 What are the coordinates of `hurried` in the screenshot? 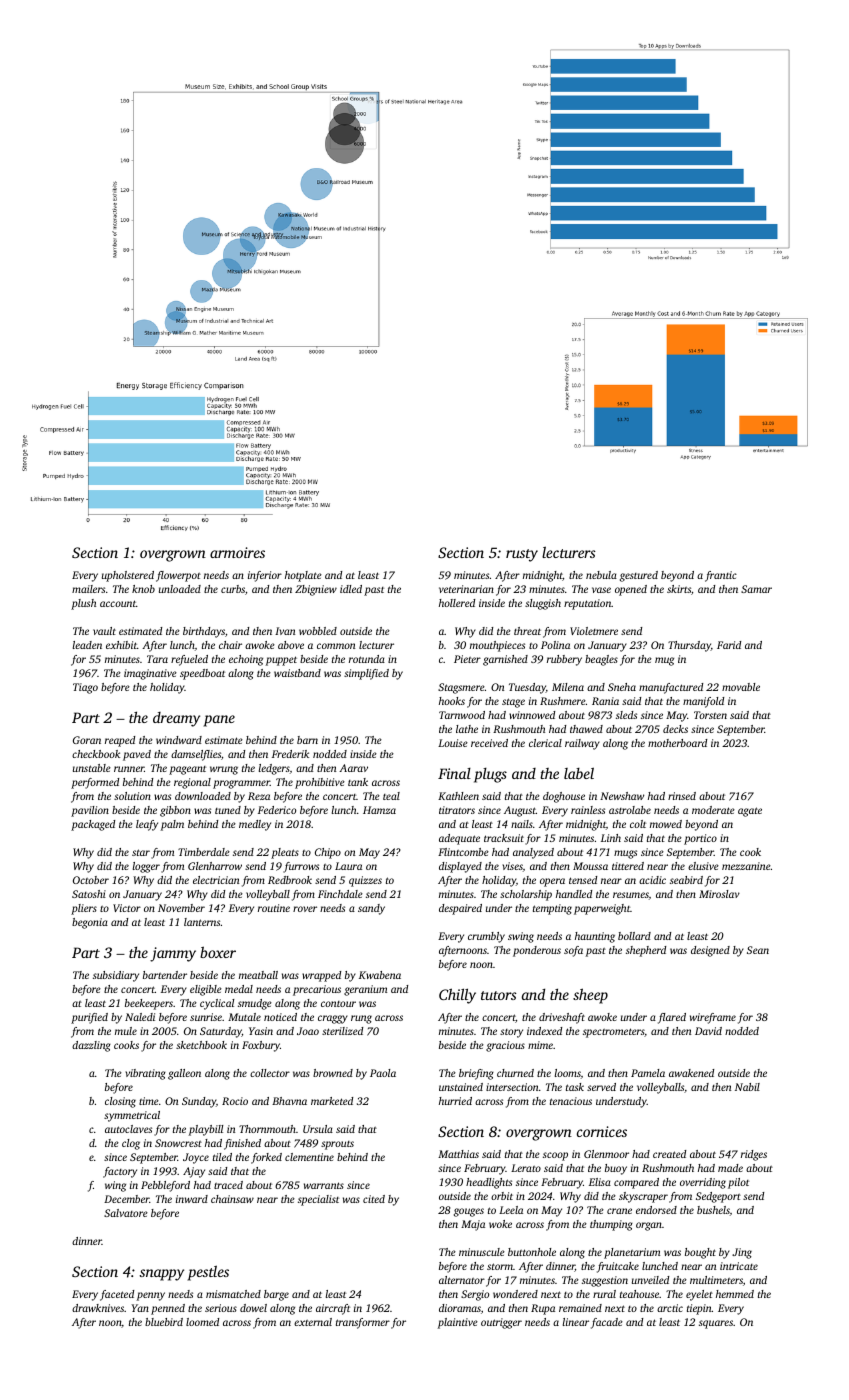 It's located at (455, 1101).
